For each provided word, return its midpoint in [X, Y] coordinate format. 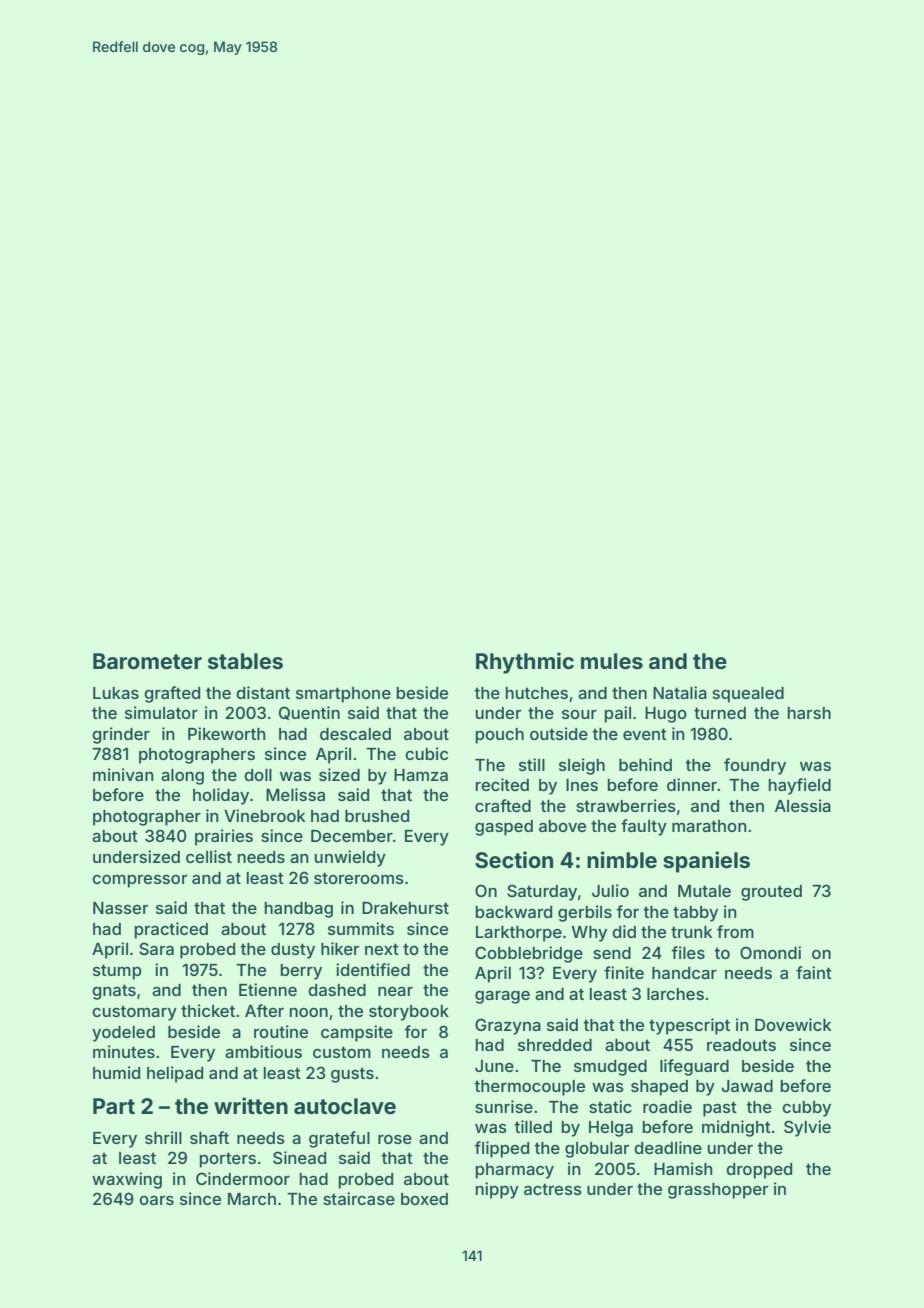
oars [156, 1200]
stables [245, 661]
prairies [224, 837]
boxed [424, 1199]
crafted [503, 805]
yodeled [123, 1034]
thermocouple [529, 1088]
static [610, 1106]
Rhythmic [525, 663]
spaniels [706, 862]
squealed [748, 695]
